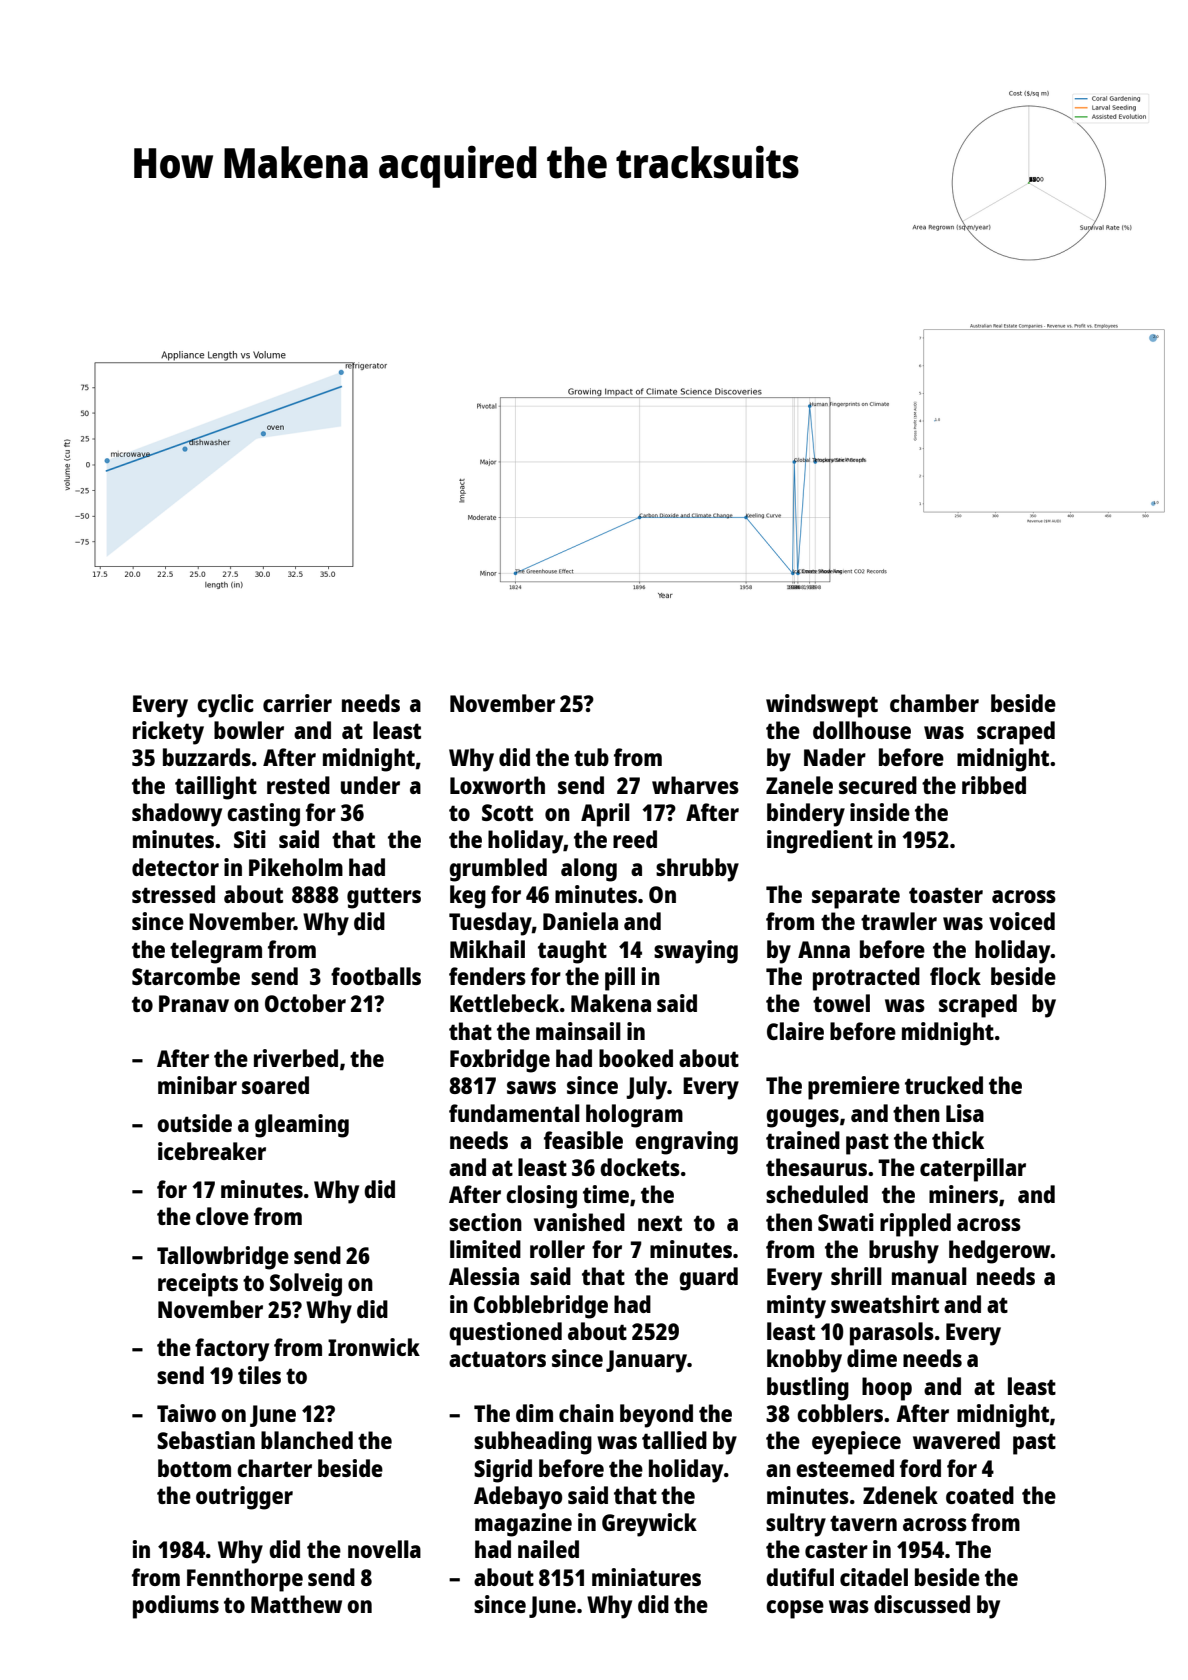 Image resolution: width=1188 pixels, height=1680 pixels. Describe the element at coordinates (186, 976) in the document. I see `Starcombe` at that location.
